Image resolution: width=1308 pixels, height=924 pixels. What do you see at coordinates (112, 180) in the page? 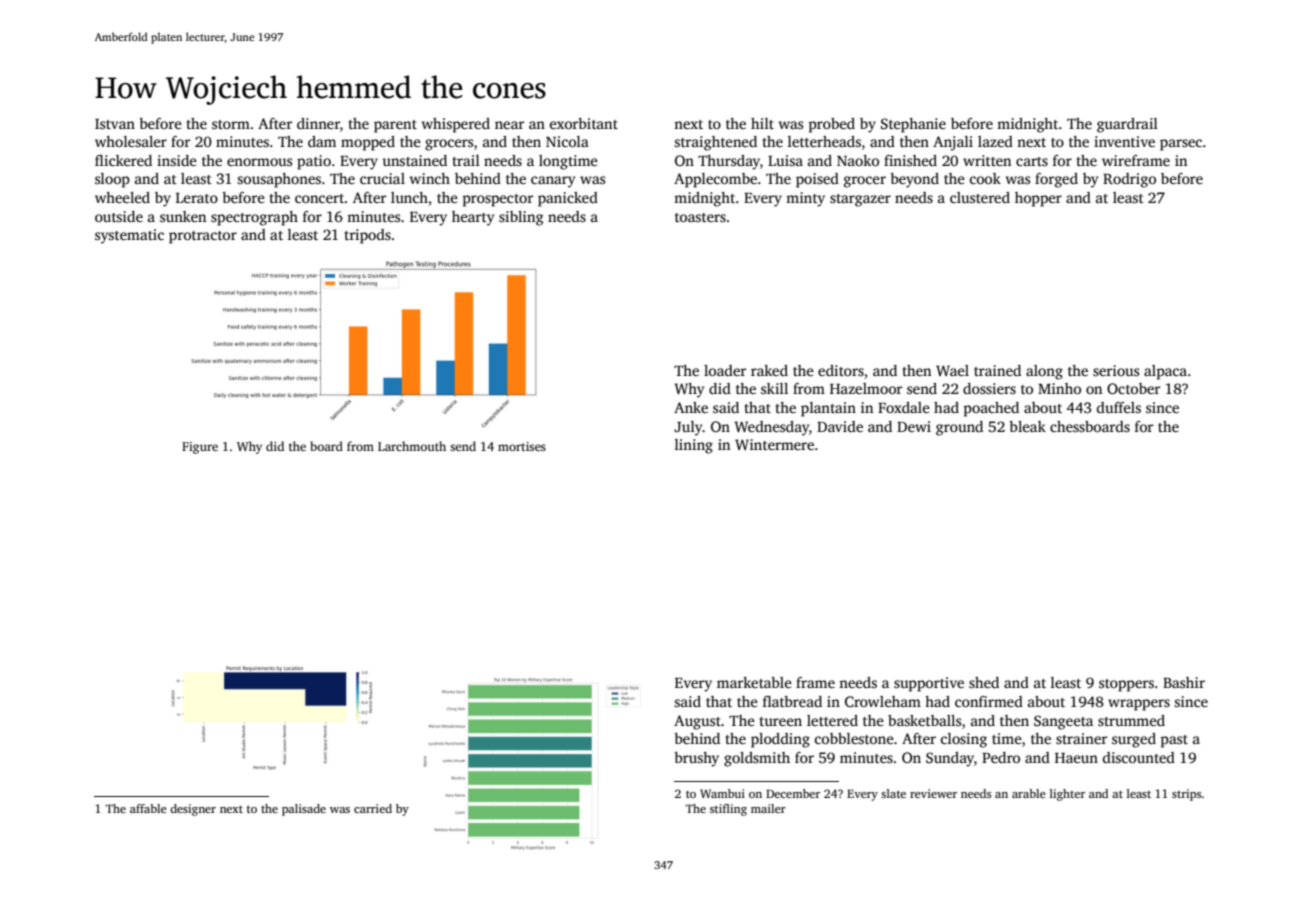
I see `sloop` at bounding box center [112, 180].
